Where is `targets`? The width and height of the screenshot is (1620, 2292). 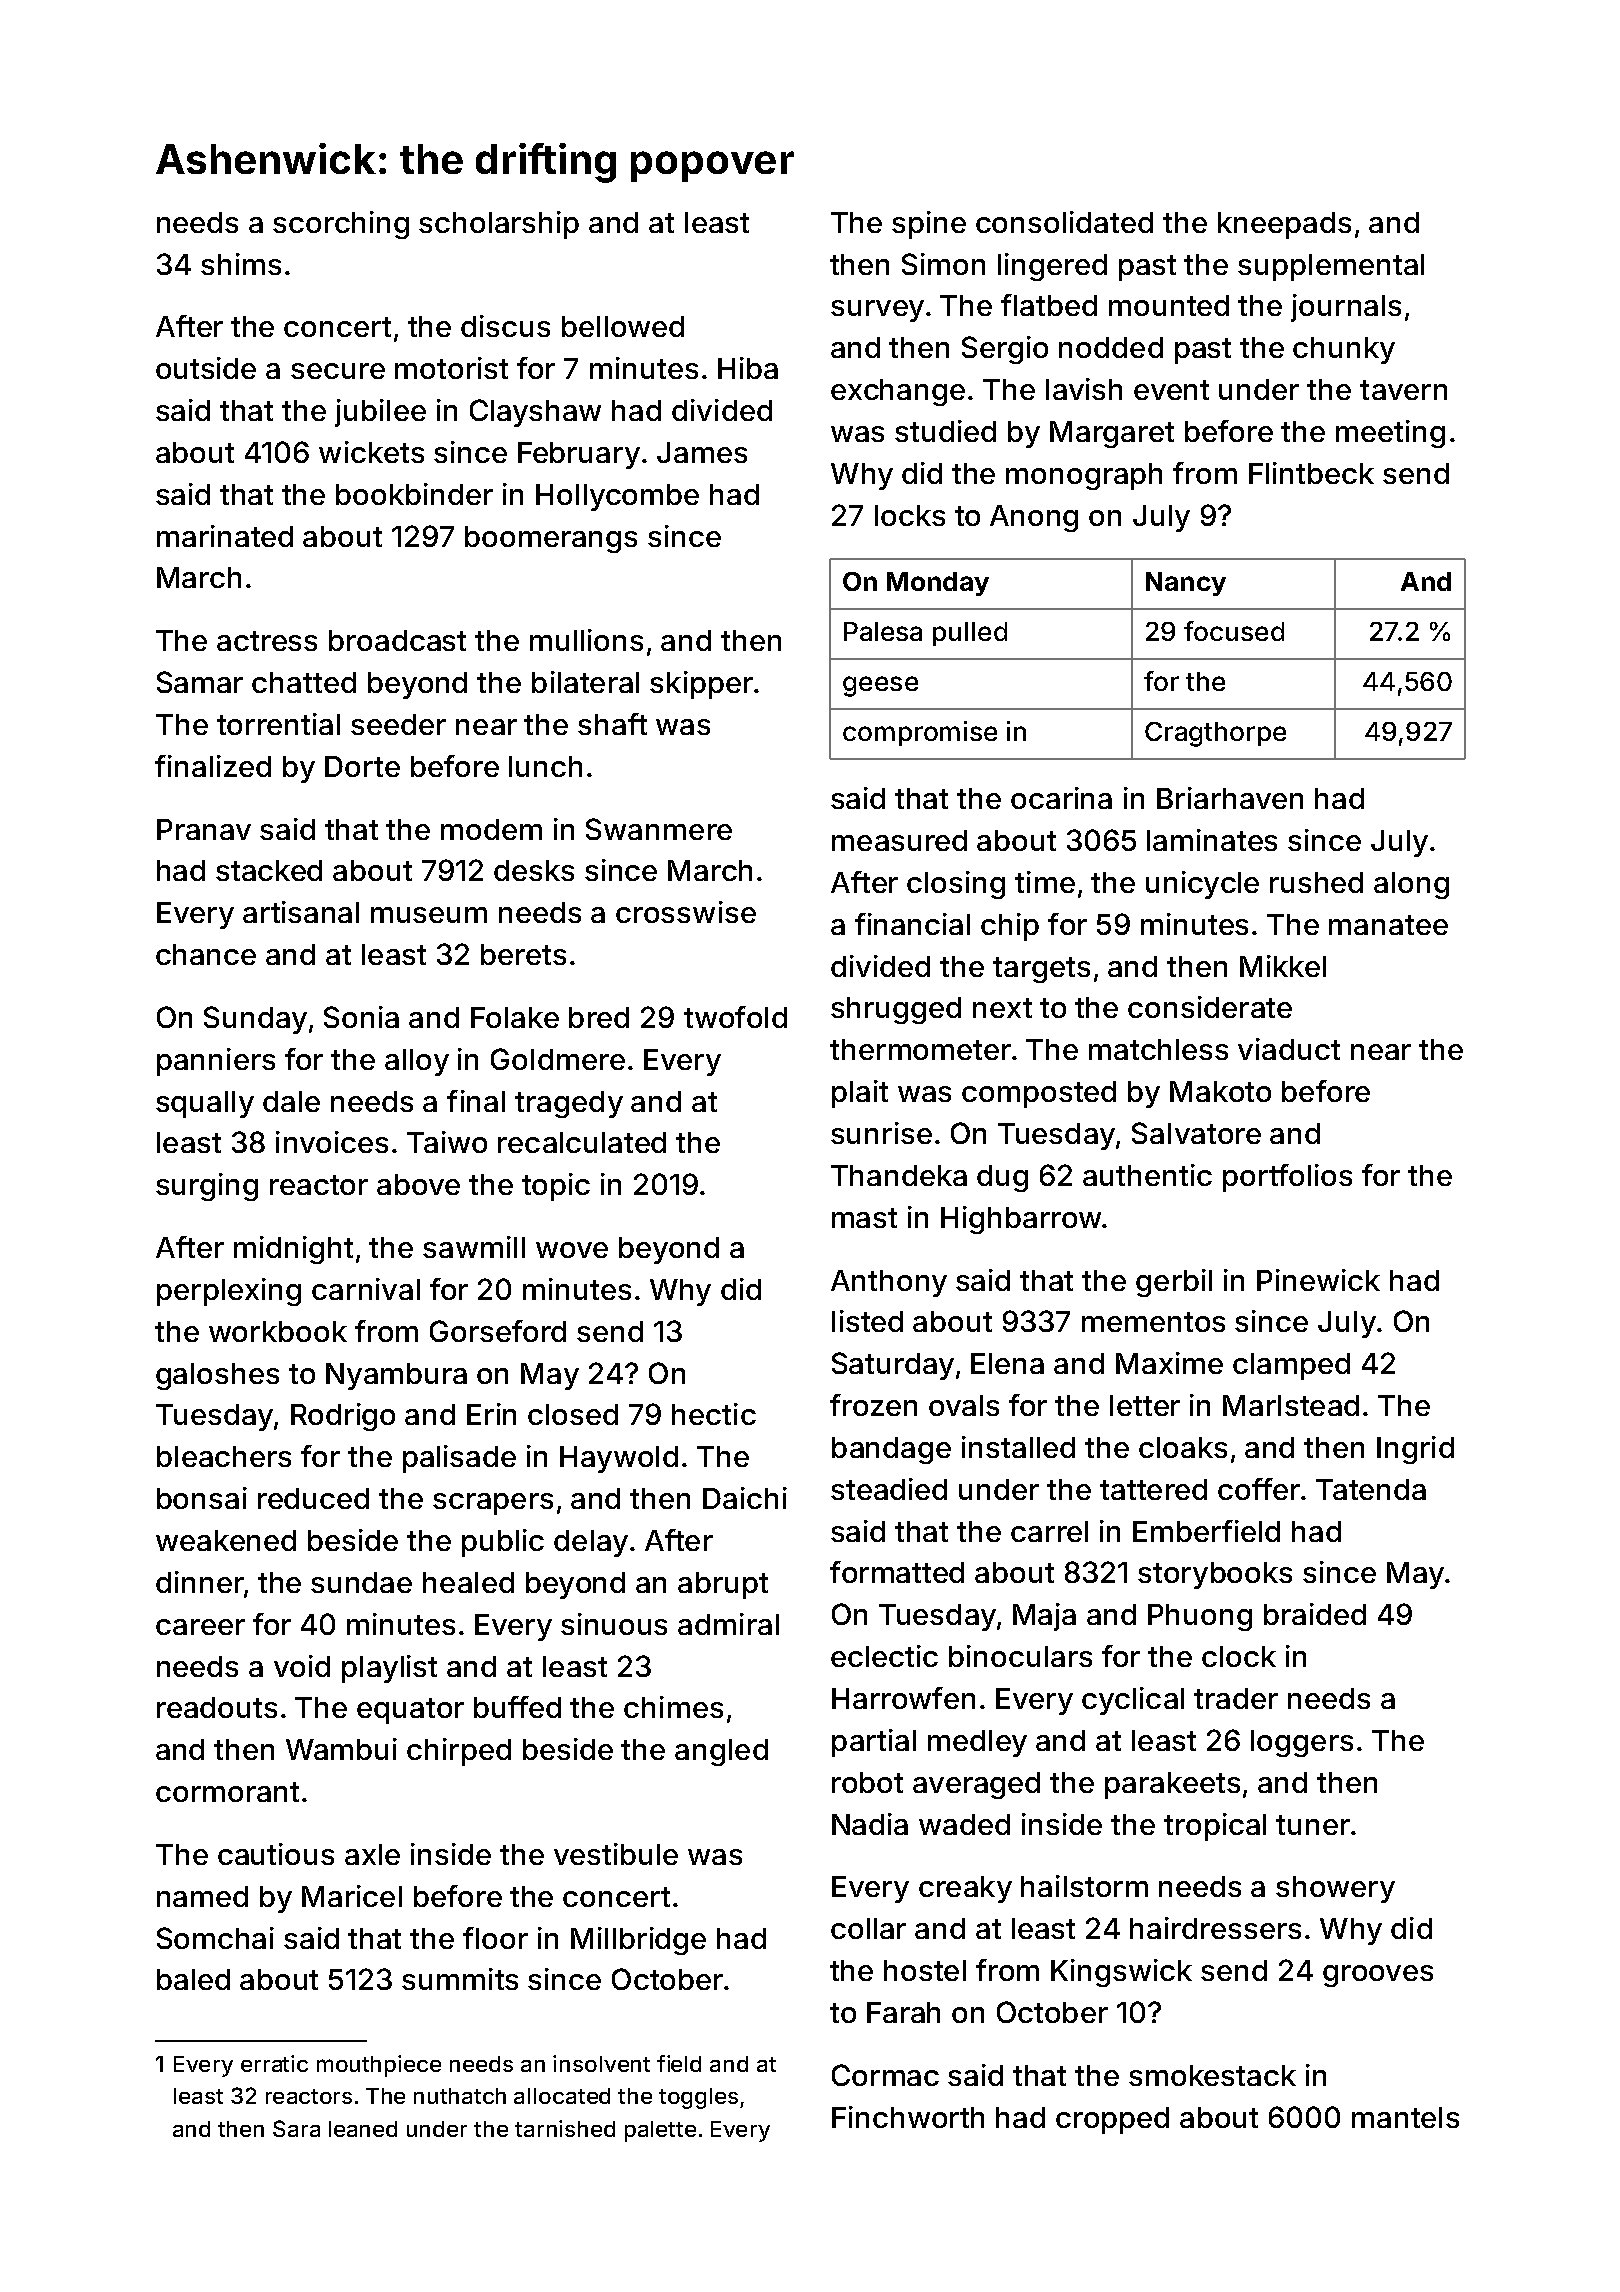 targets is located at coordinates (1041, 970).
